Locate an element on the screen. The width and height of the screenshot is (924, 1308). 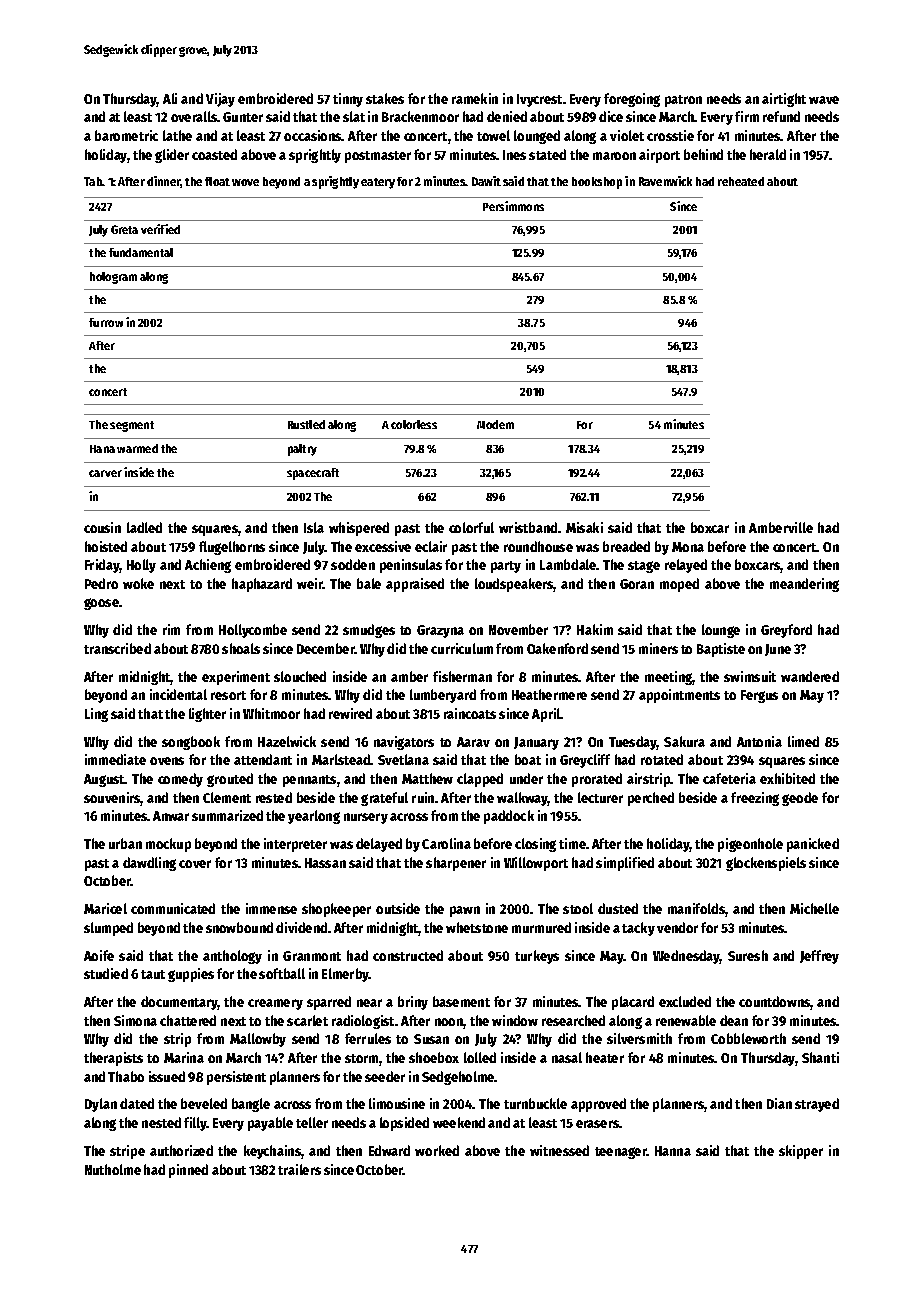
witnessed is located at coordinates (559, 1150).
